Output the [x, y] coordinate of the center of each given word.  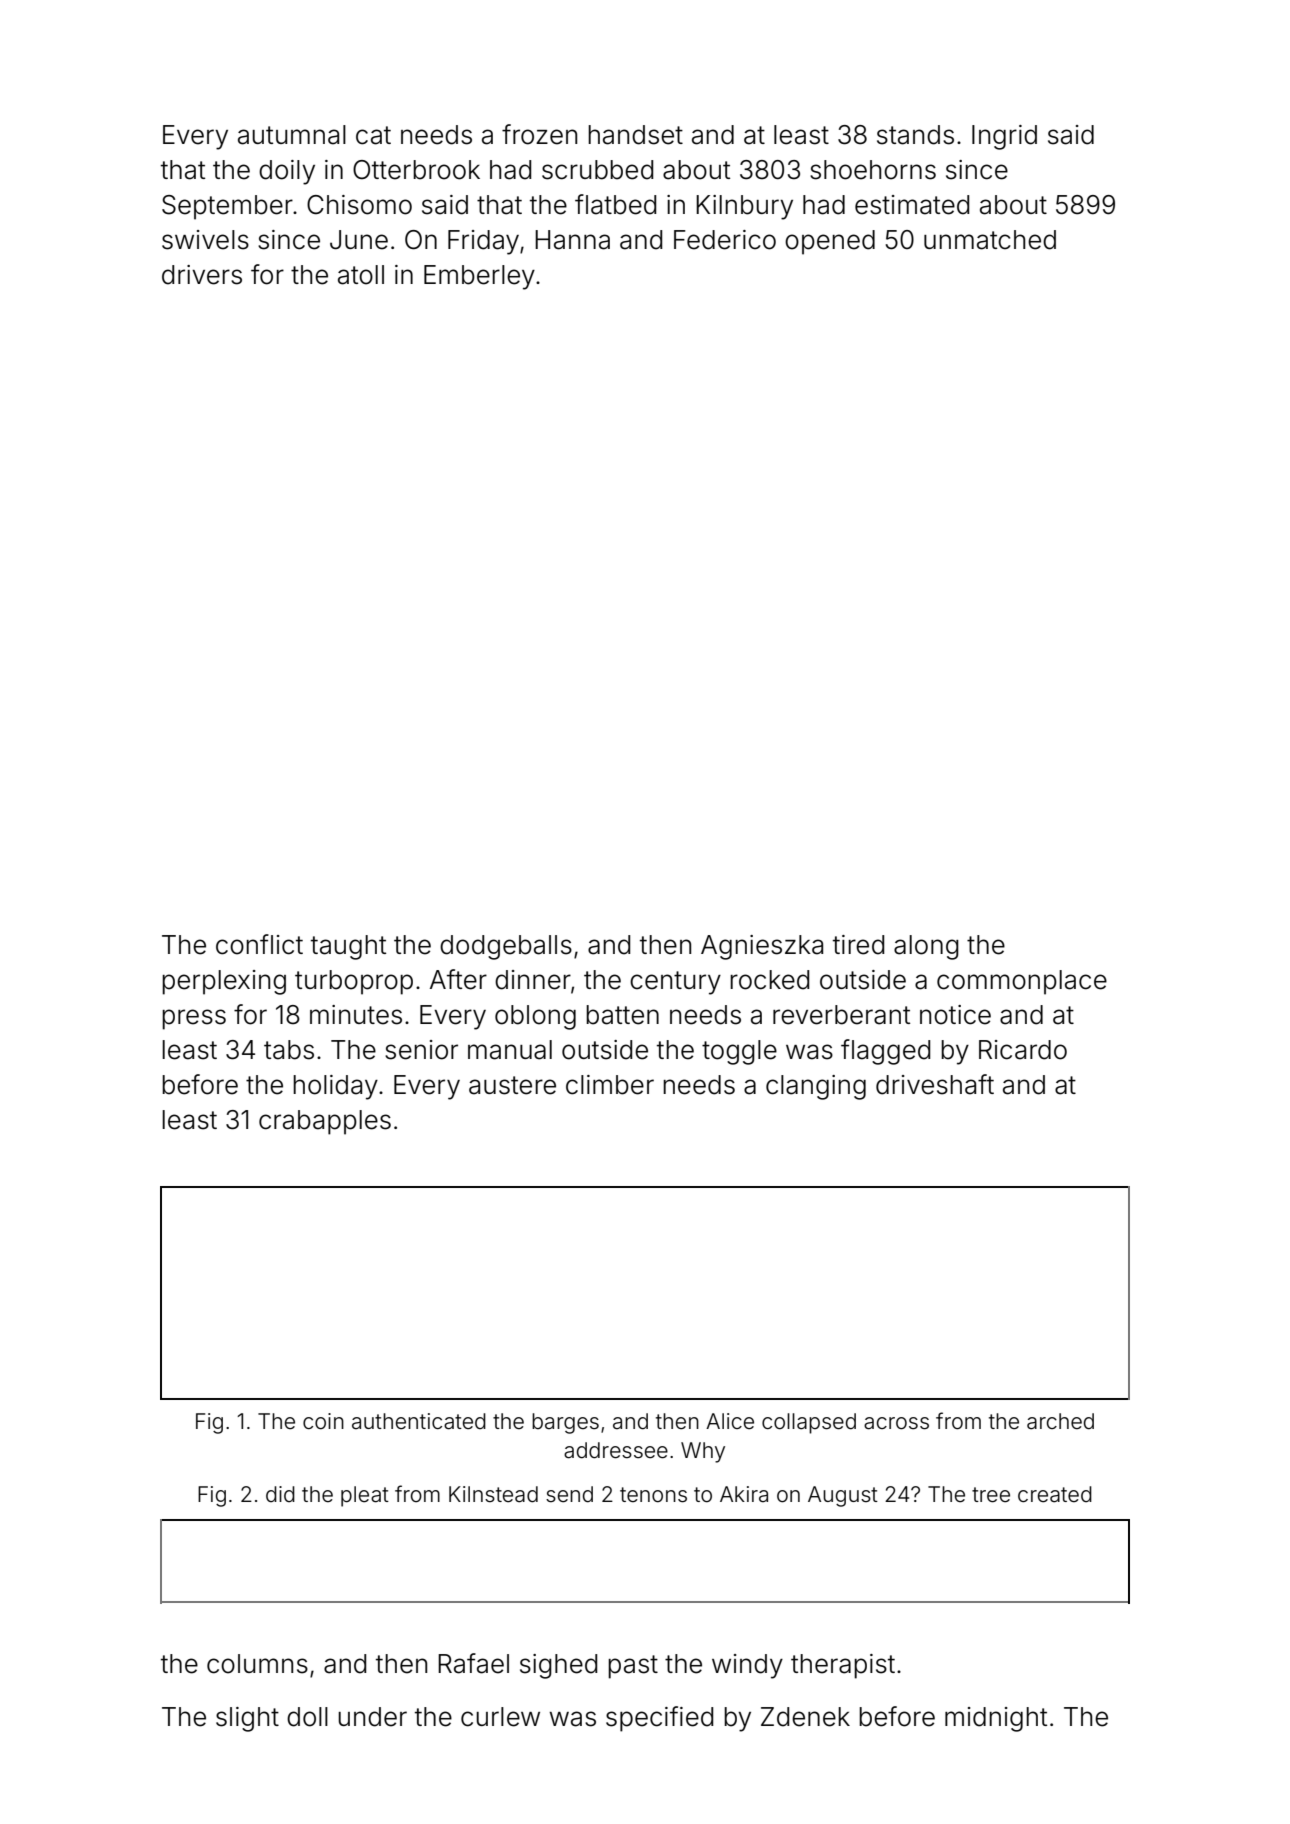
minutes [356, 1015]
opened [830, 242]
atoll [361, 275]
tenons [653, 1495]
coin [323, 1421]
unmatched [990, 240]
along [926, 947]
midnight [996, 1719]
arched [1060, 1421]
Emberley [479, 277]
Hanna [572, 240]
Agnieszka [762, 947]
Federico [725, 240]
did [280, 1494]
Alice [730, 1421]
